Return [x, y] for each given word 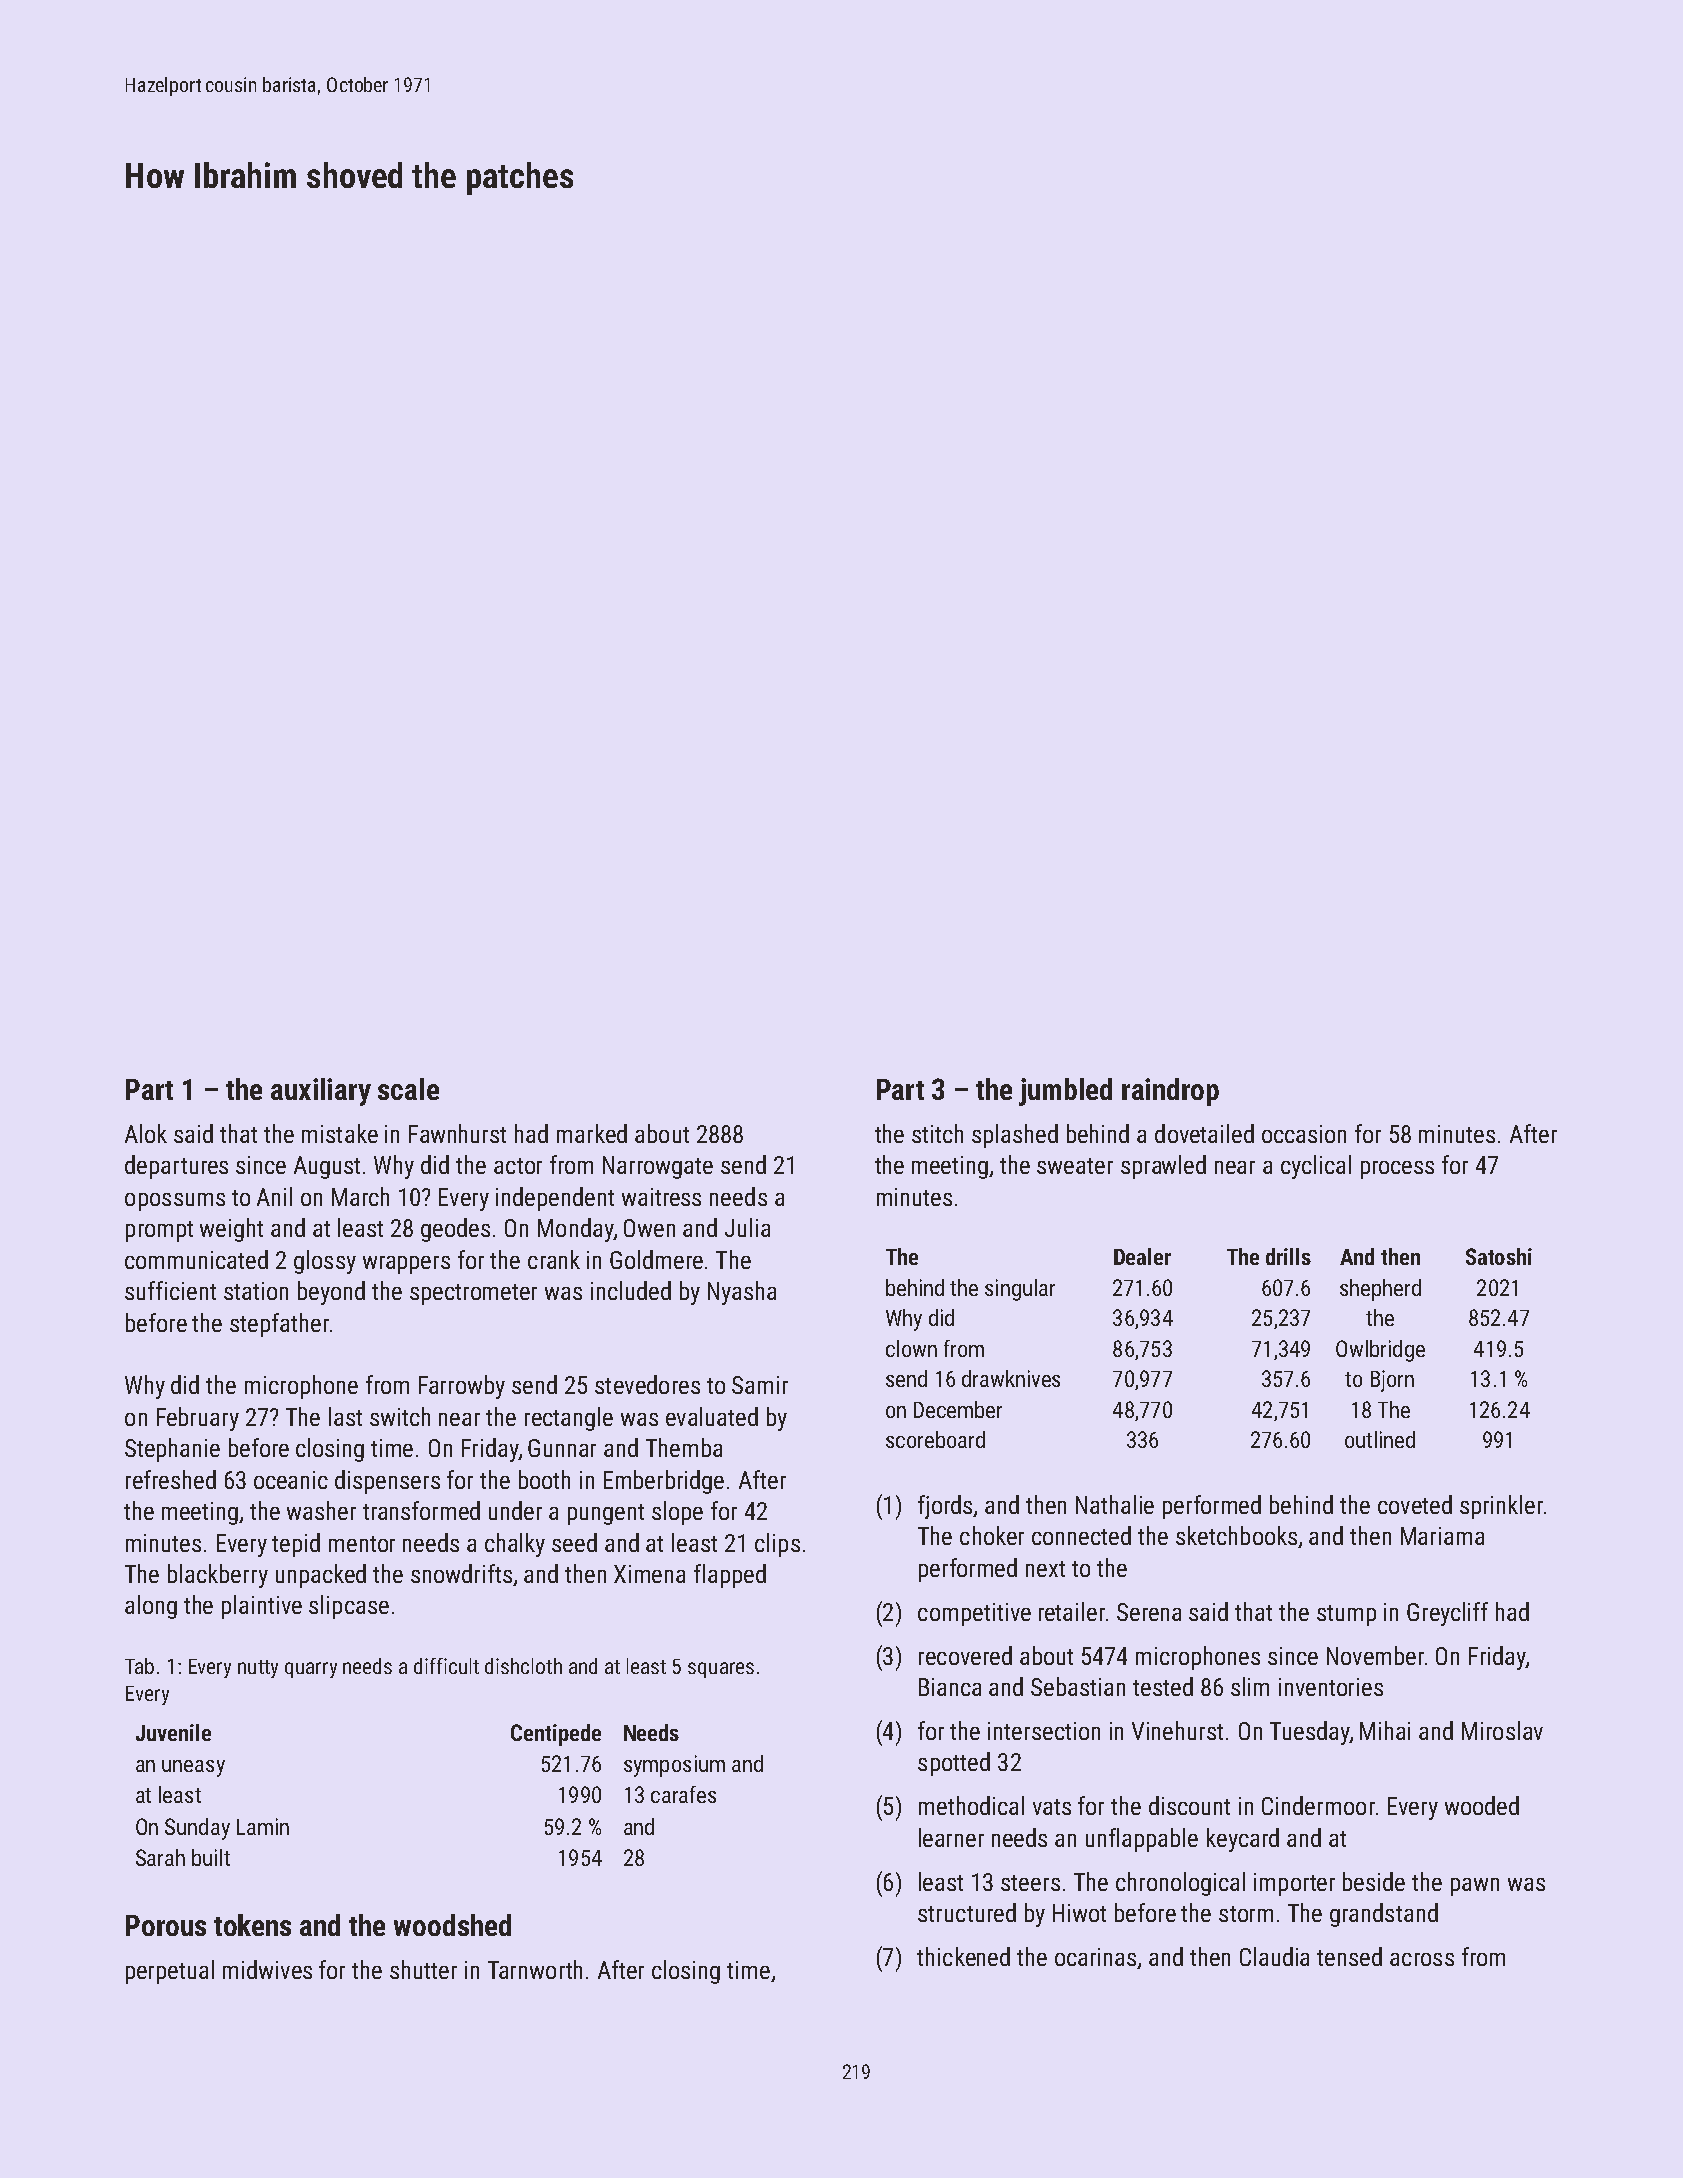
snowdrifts [461, 1573]
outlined [1380, 1439]
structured [967, 1912]
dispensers [387, 1482]
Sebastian [1078, 1686]
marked [592, 1133]
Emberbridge [664, 1482]
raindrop [1170, 1092]
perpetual [170, 1972]
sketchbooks [1236, 1535]
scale [408, 1089]
